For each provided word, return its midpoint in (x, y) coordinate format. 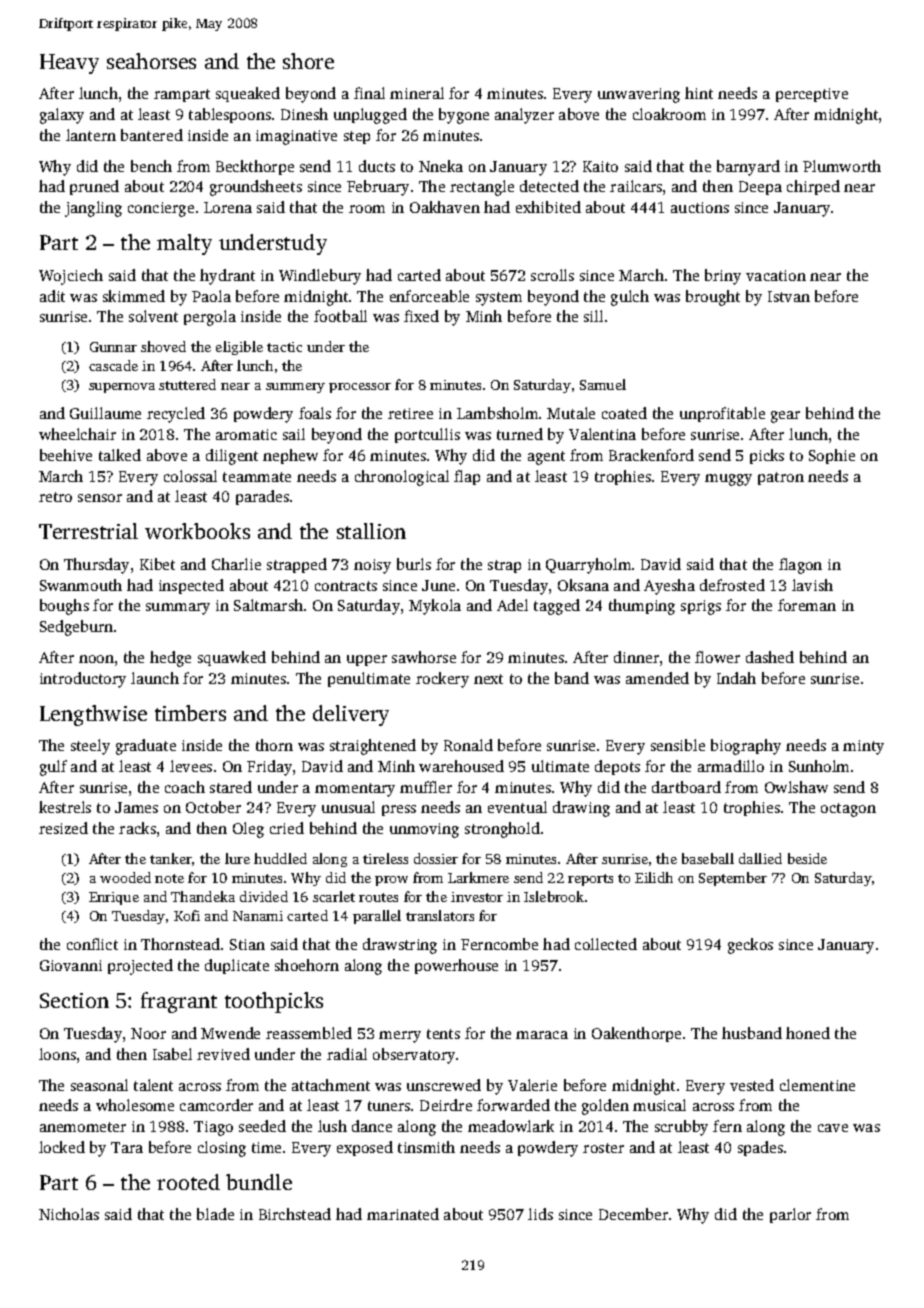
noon (96, 659)
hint (699, 93)
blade (215, 1214)
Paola (211, 296)
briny (723, 277)
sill (593, 316)
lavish (812, 585)
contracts (346, 586)
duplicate (237, 966)
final (369, 93)
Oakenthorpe (636, 1034)
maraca (542, 1035)
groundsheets (256, 188)
